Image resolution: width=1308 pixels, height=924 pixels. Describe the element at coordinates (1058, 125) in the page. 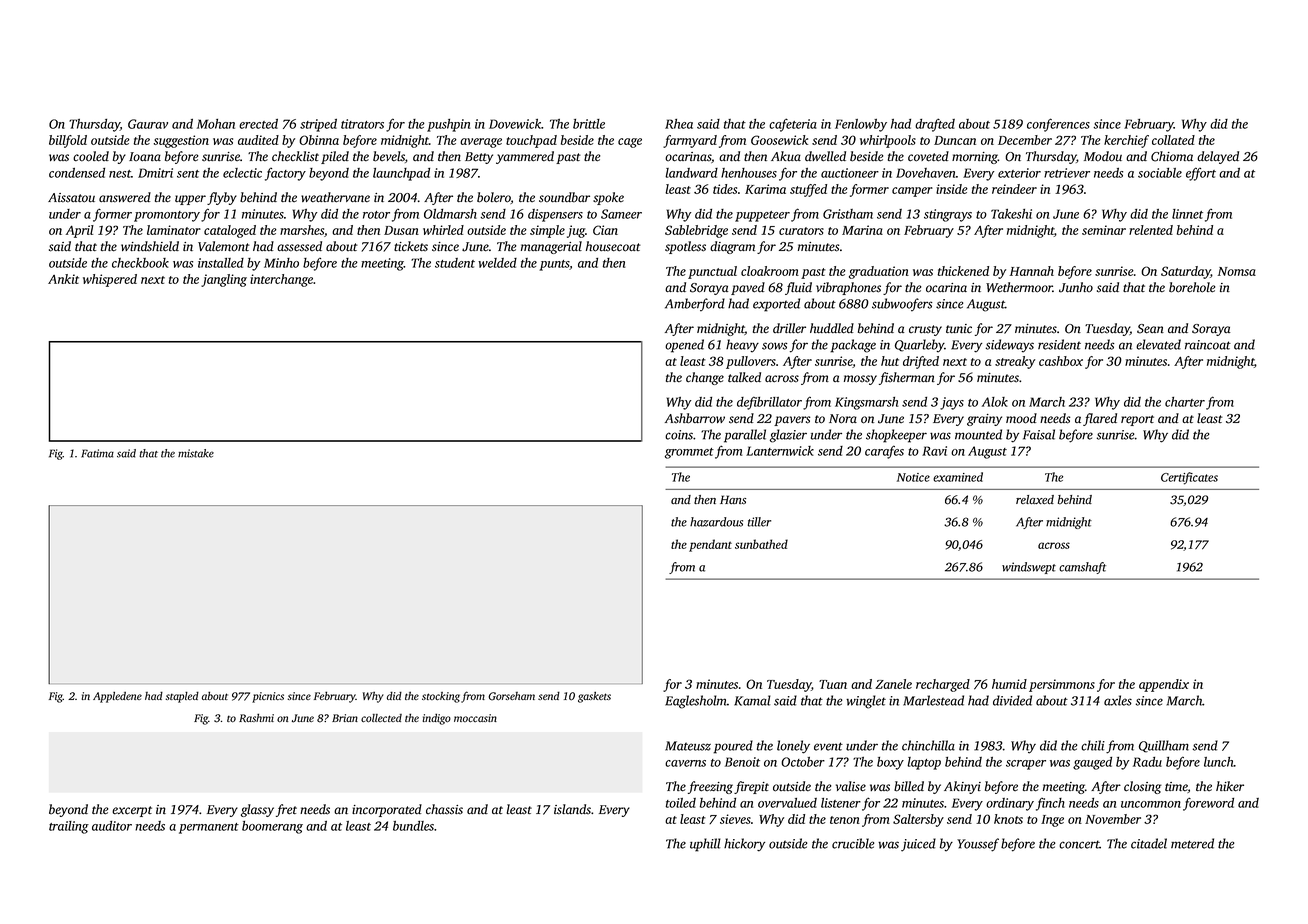

I see `conferences` at that location.
